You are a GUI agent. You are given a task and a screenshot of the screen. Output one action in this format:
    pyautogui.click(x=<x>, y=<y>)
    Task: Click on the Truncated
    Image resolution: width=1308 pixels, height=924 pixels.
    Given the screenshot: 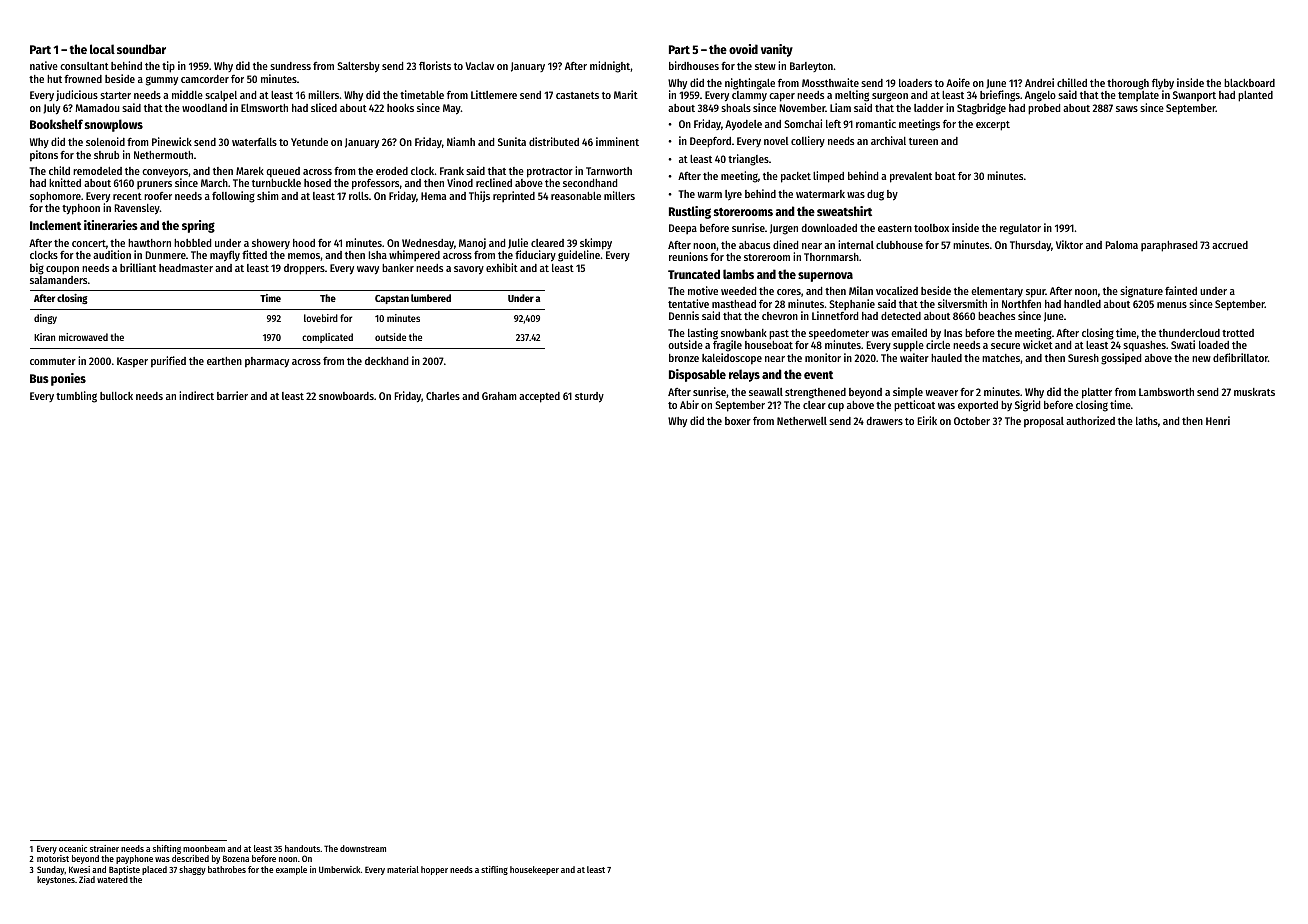 What is the action you would take?
    pyautogui.click(x=694, y=274)
